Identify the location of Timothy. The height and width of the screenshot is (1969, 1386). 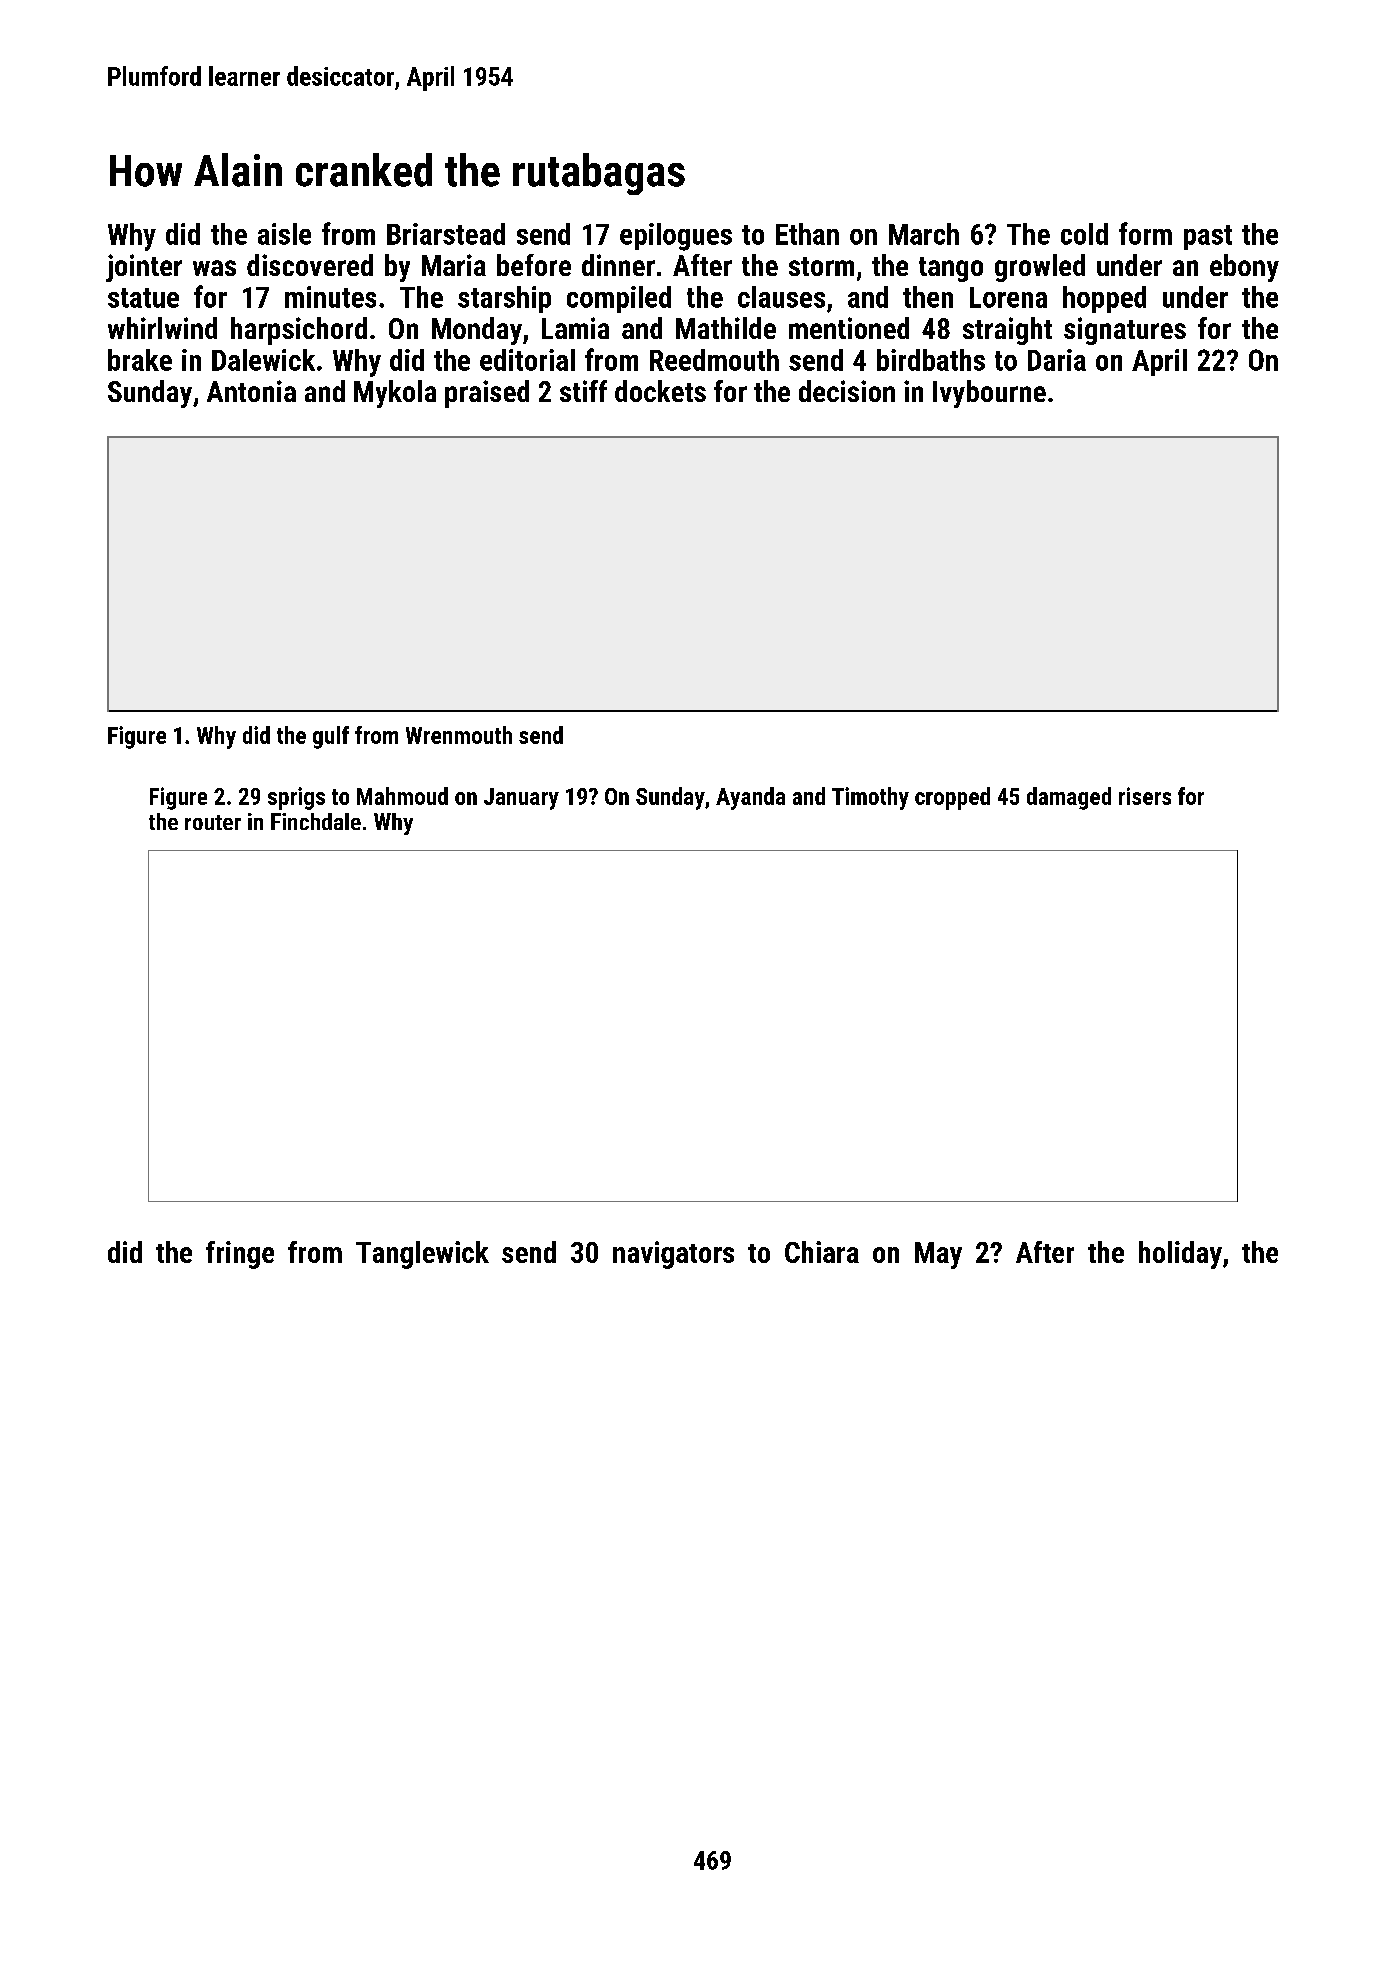
(870, 798).
